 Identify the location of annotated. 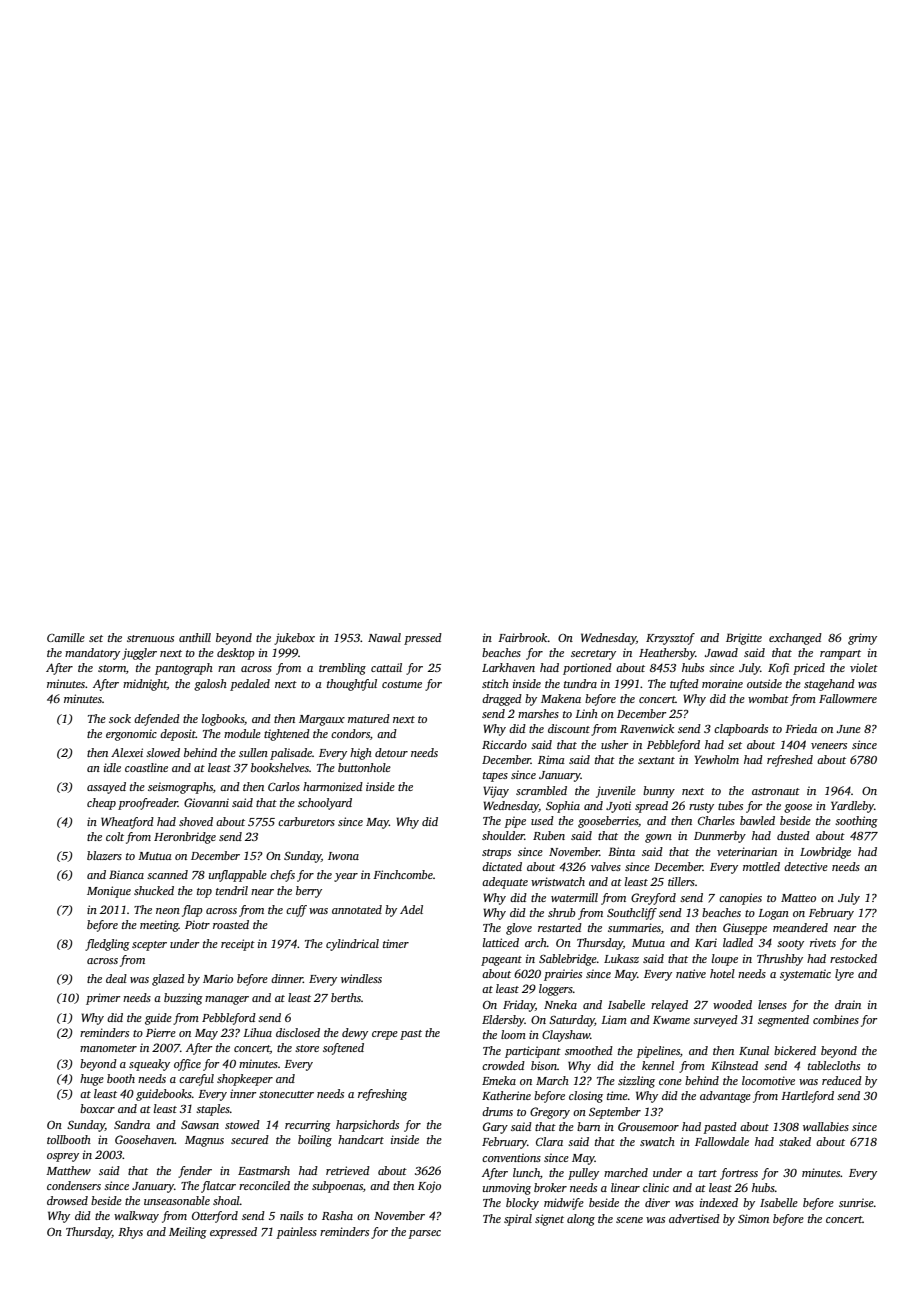
(357, 909).
